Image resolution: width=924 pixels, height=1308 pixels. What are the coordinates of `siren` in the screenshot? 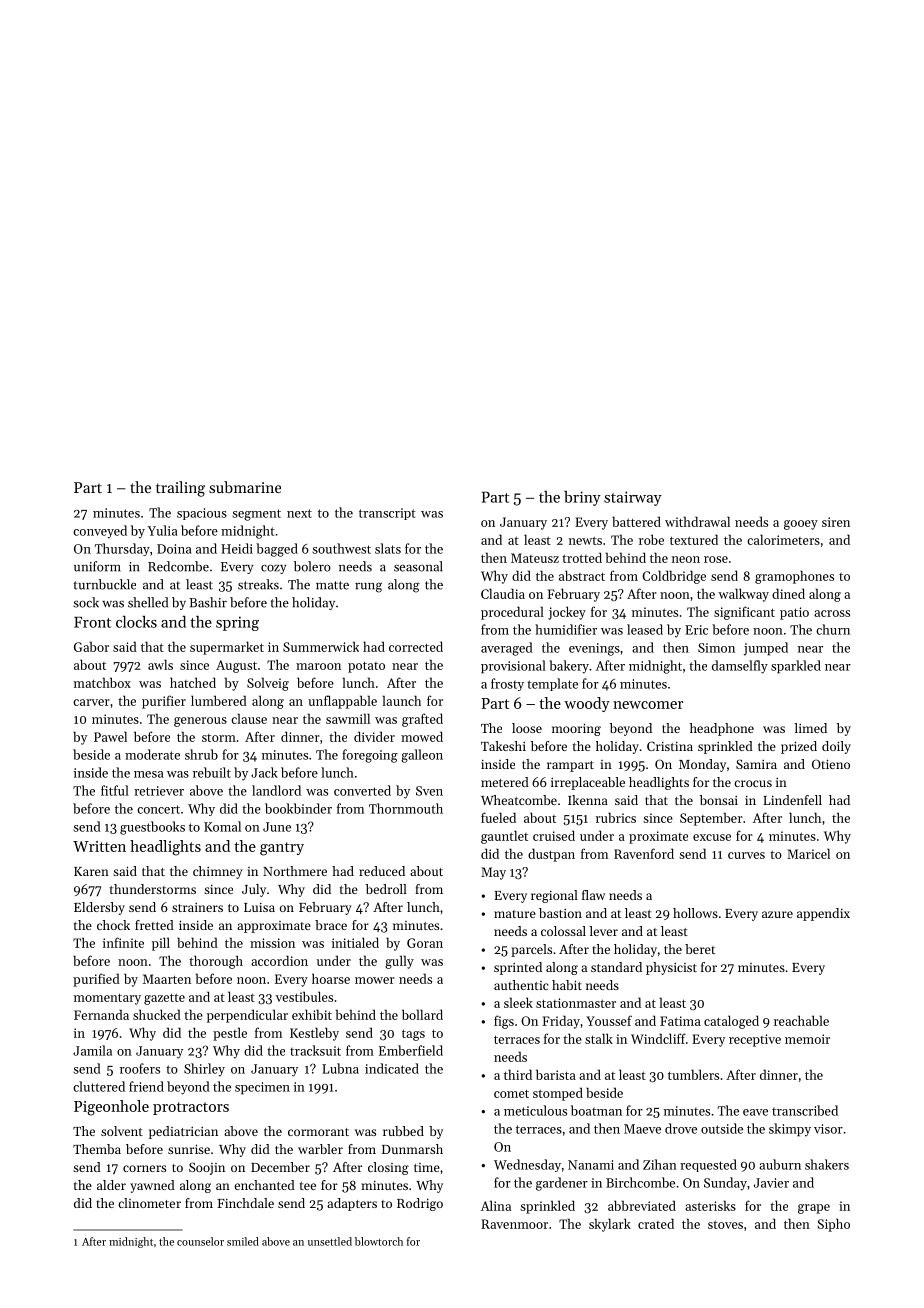 It's located at (836, 522).
